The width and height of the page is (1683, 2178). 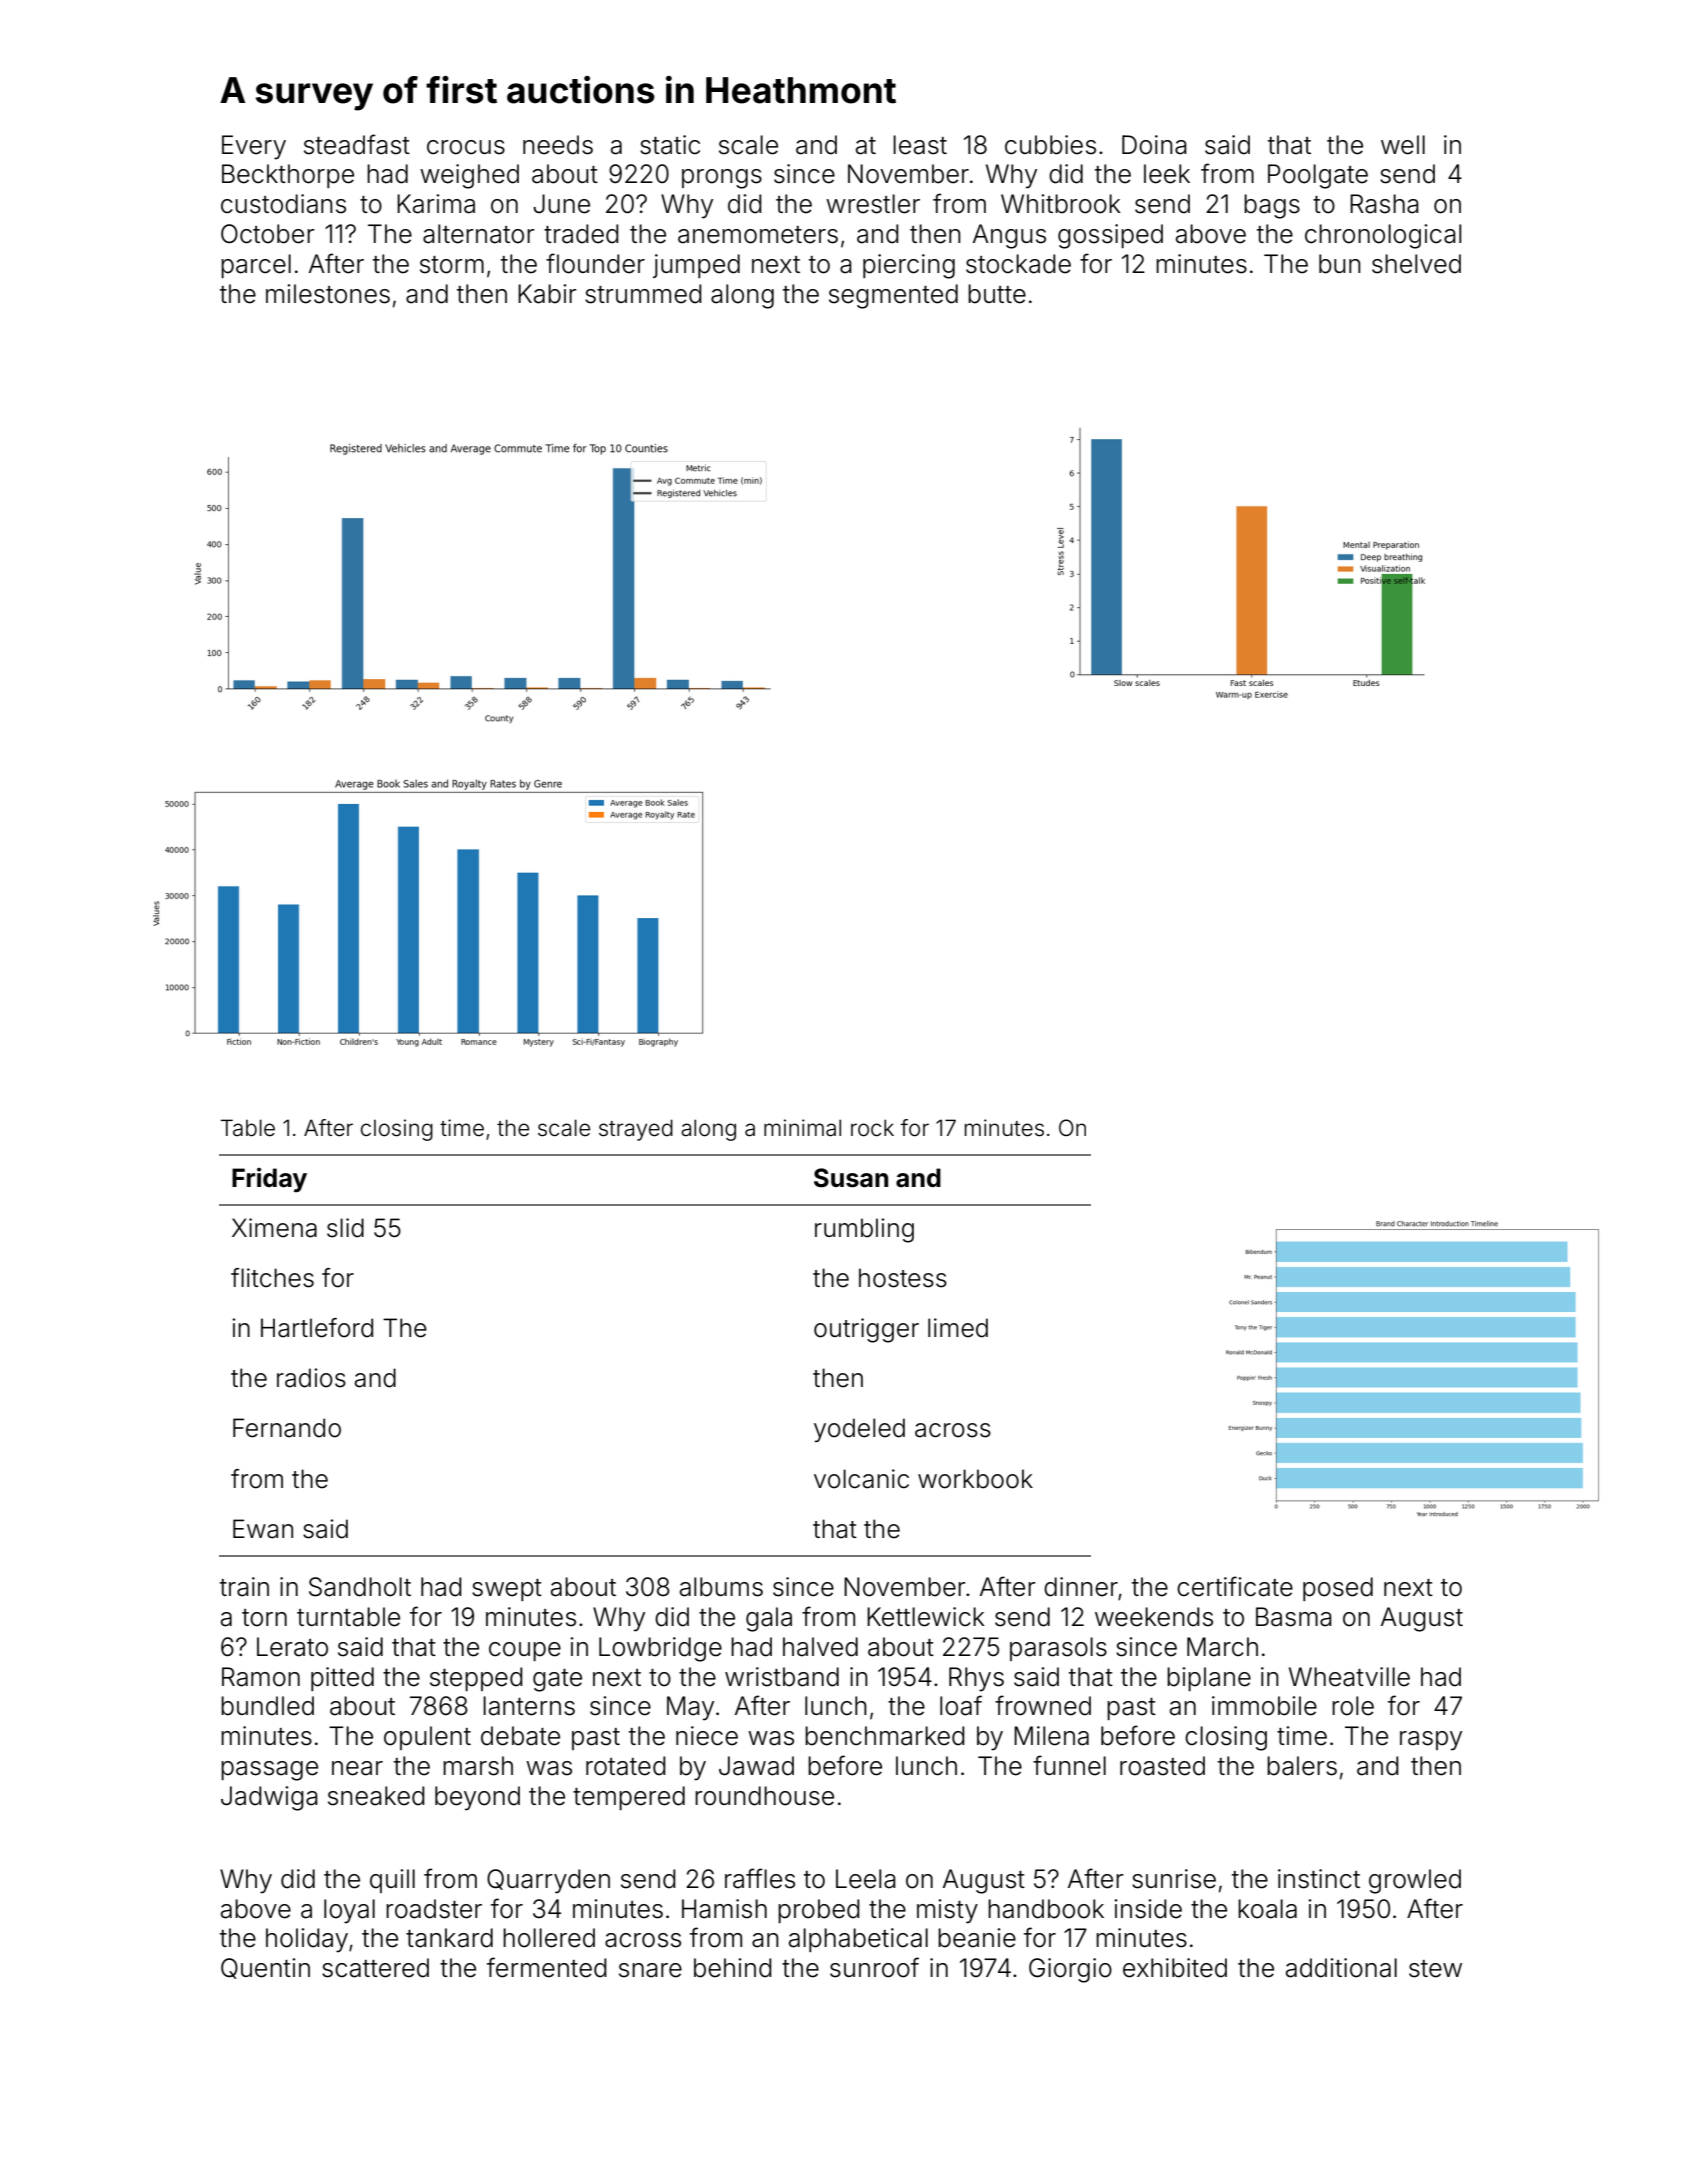 I want to click on storm, so click(x=452, y=265).
